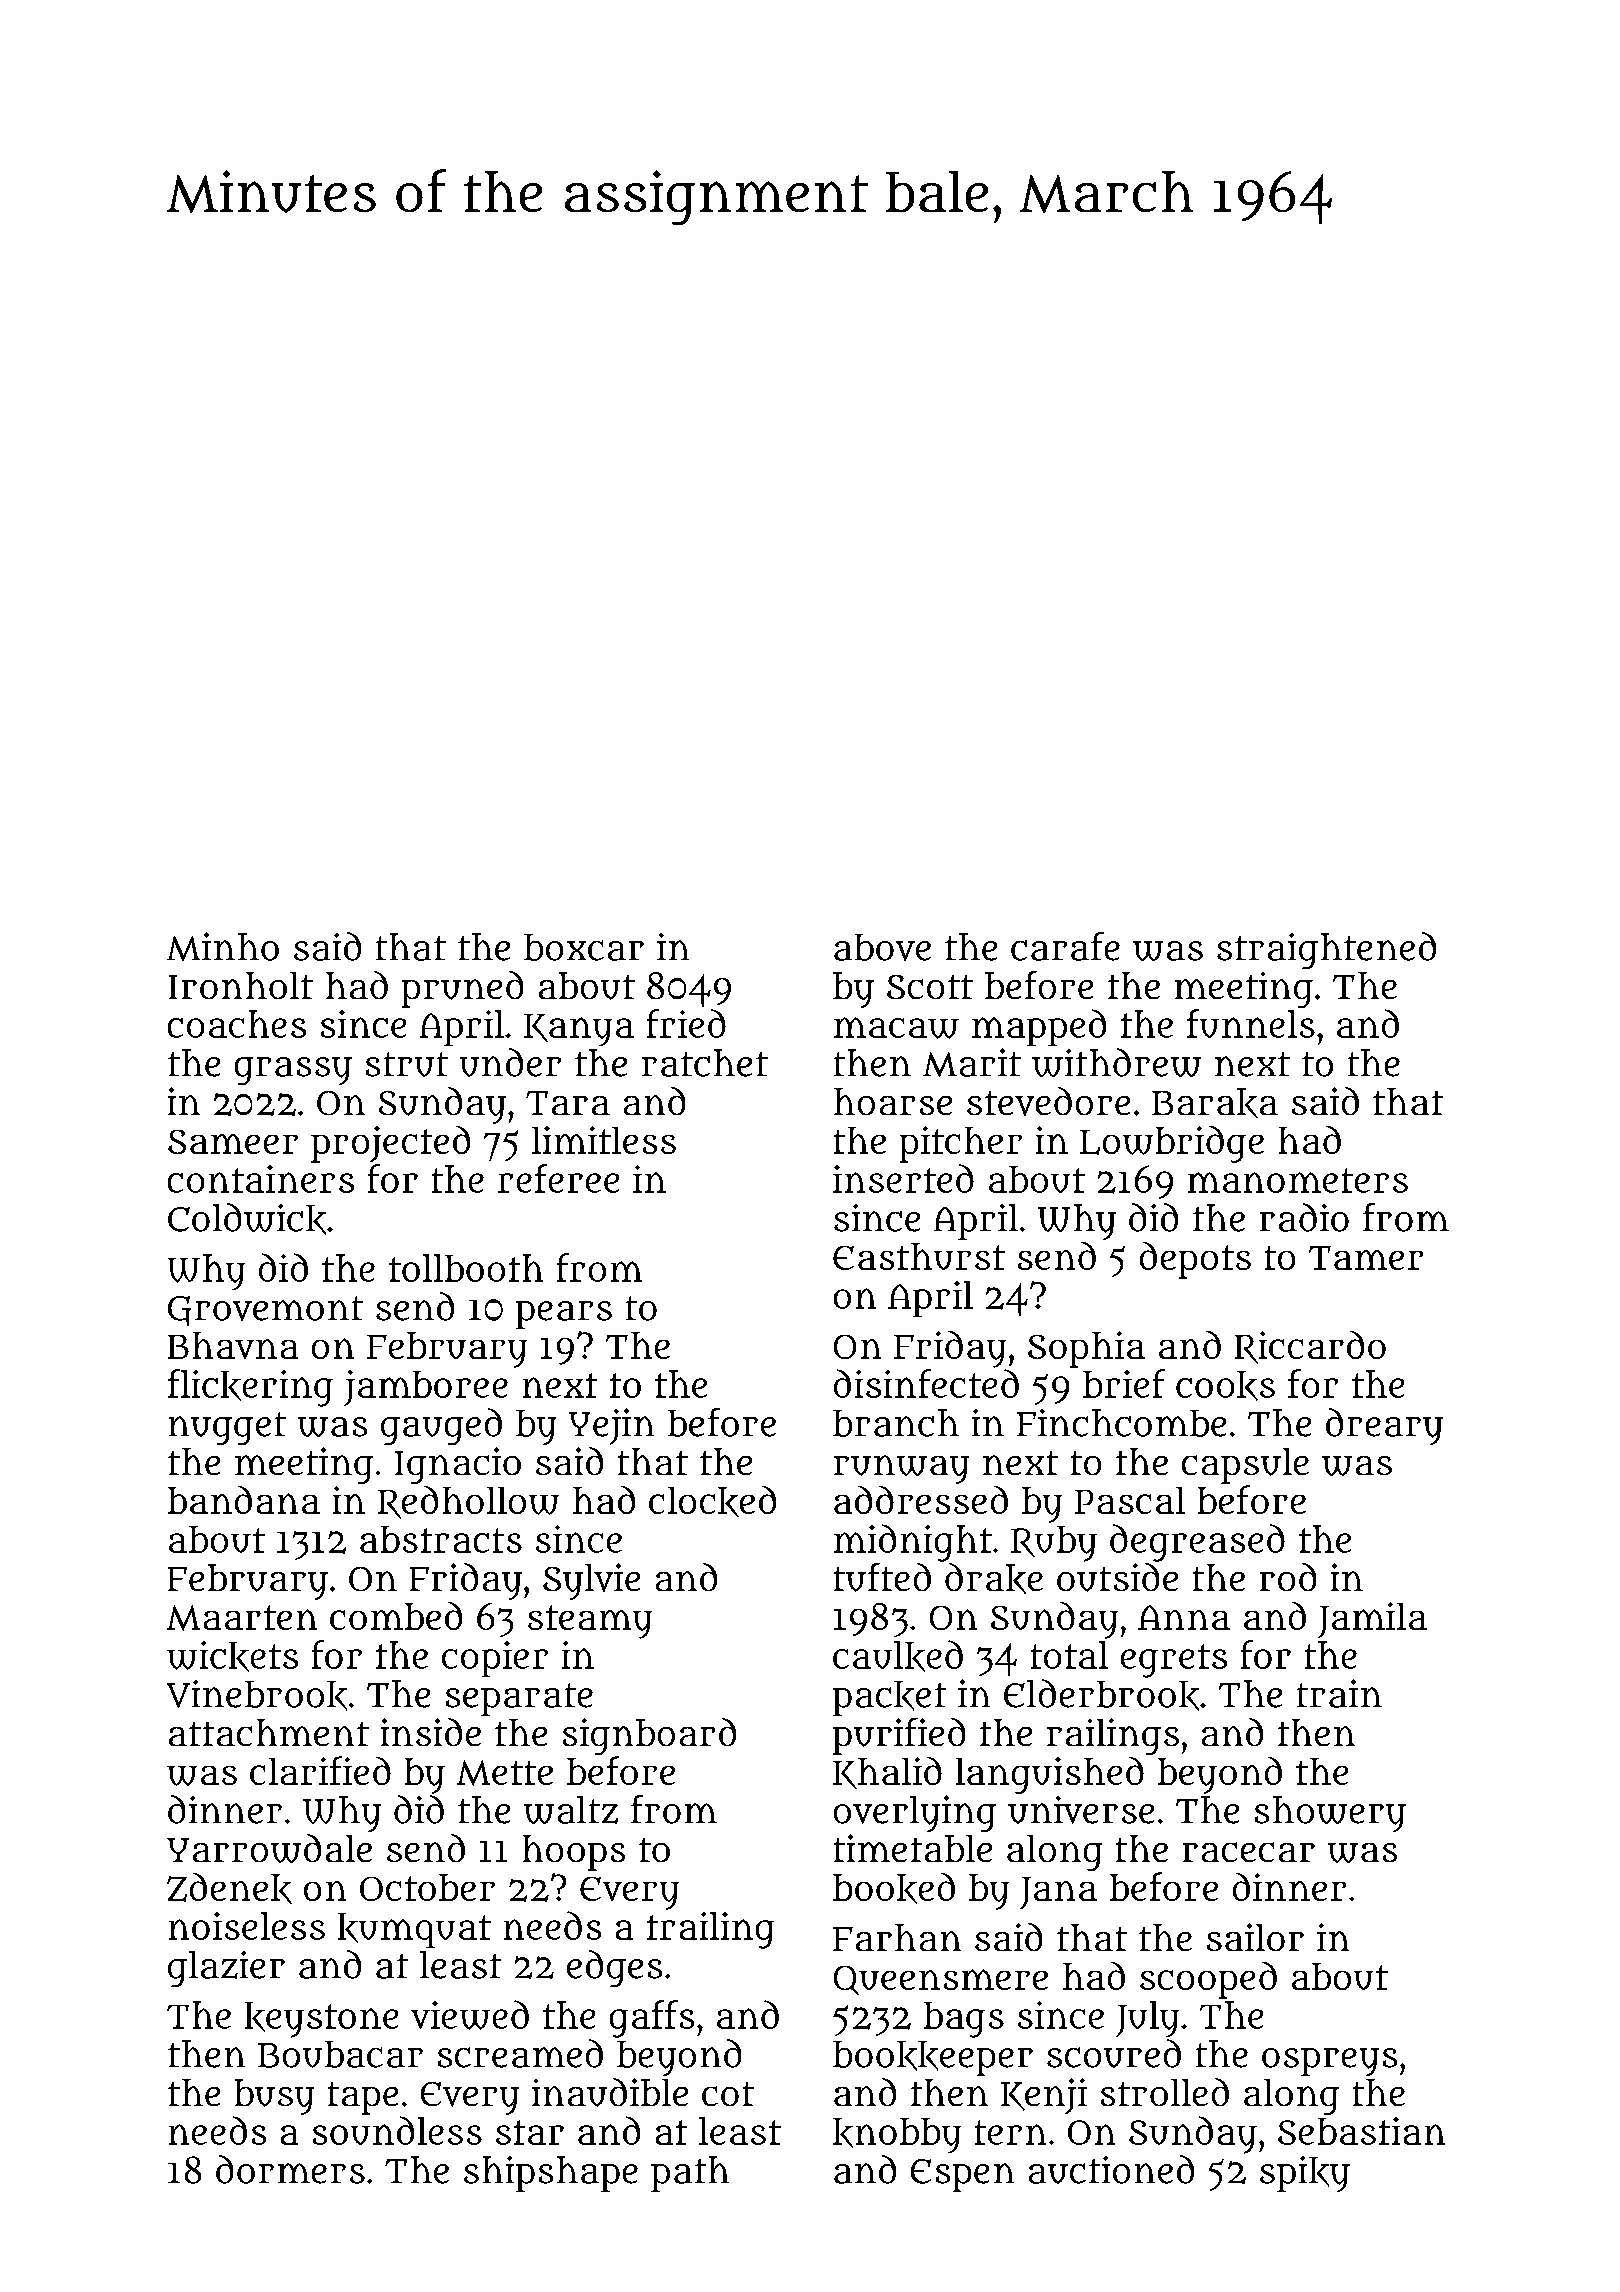 The image size is (1620, 2292). I want to click on depots, so click(1195, 1260).
